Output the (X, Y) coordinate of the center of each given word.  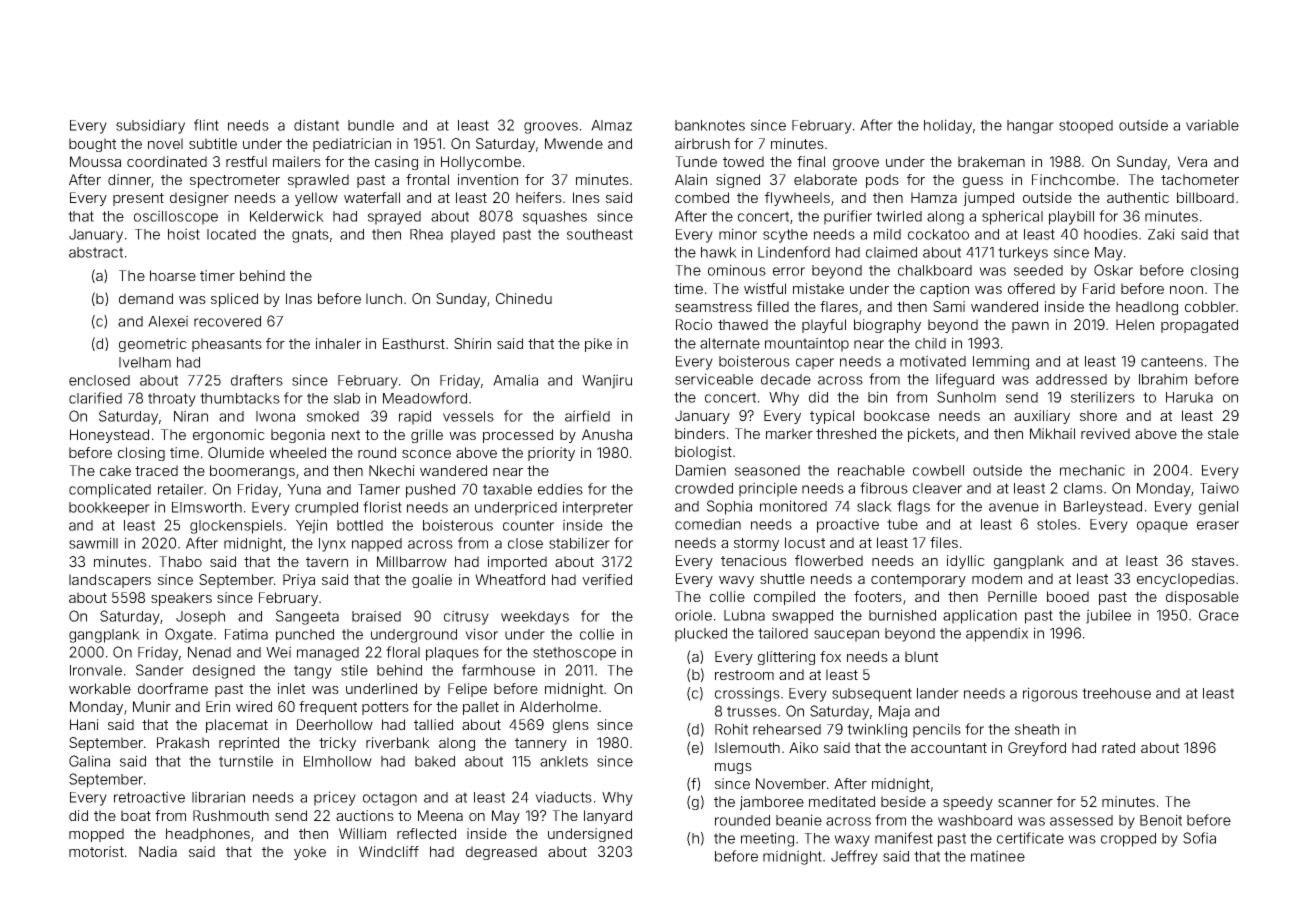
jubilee (1108, 616)
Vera (1192, 161)
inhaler (338, 343)
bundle (371, 125)
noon (1186, 290)
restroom (744, 675)
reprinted (249, 744)
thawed (743, 324)
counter (528, 525)
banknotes (710, 125)
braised (376, 616)
